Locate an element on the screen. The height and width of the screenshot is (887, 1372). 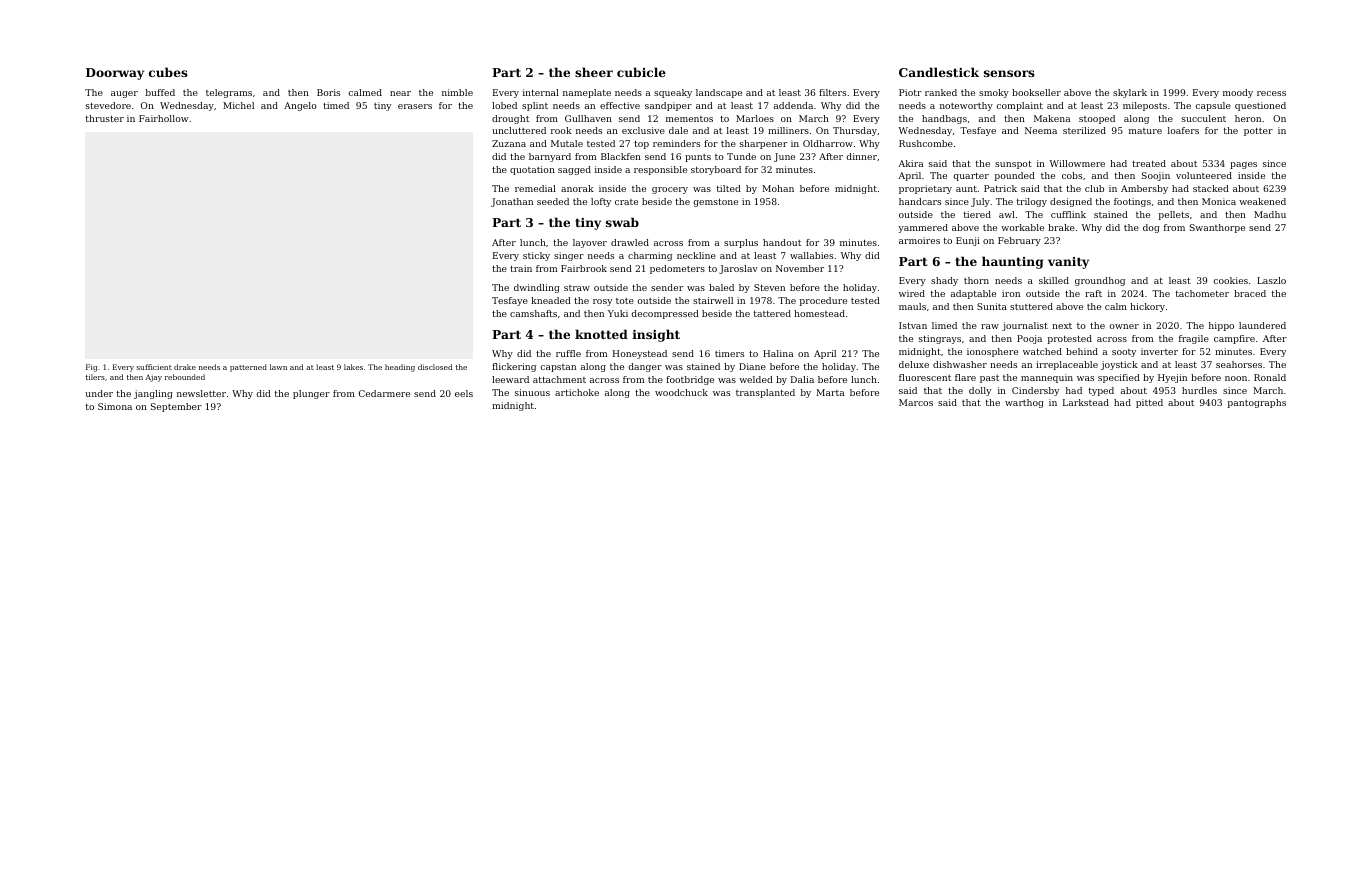
cubicle is located at coordinates (641, 72).
